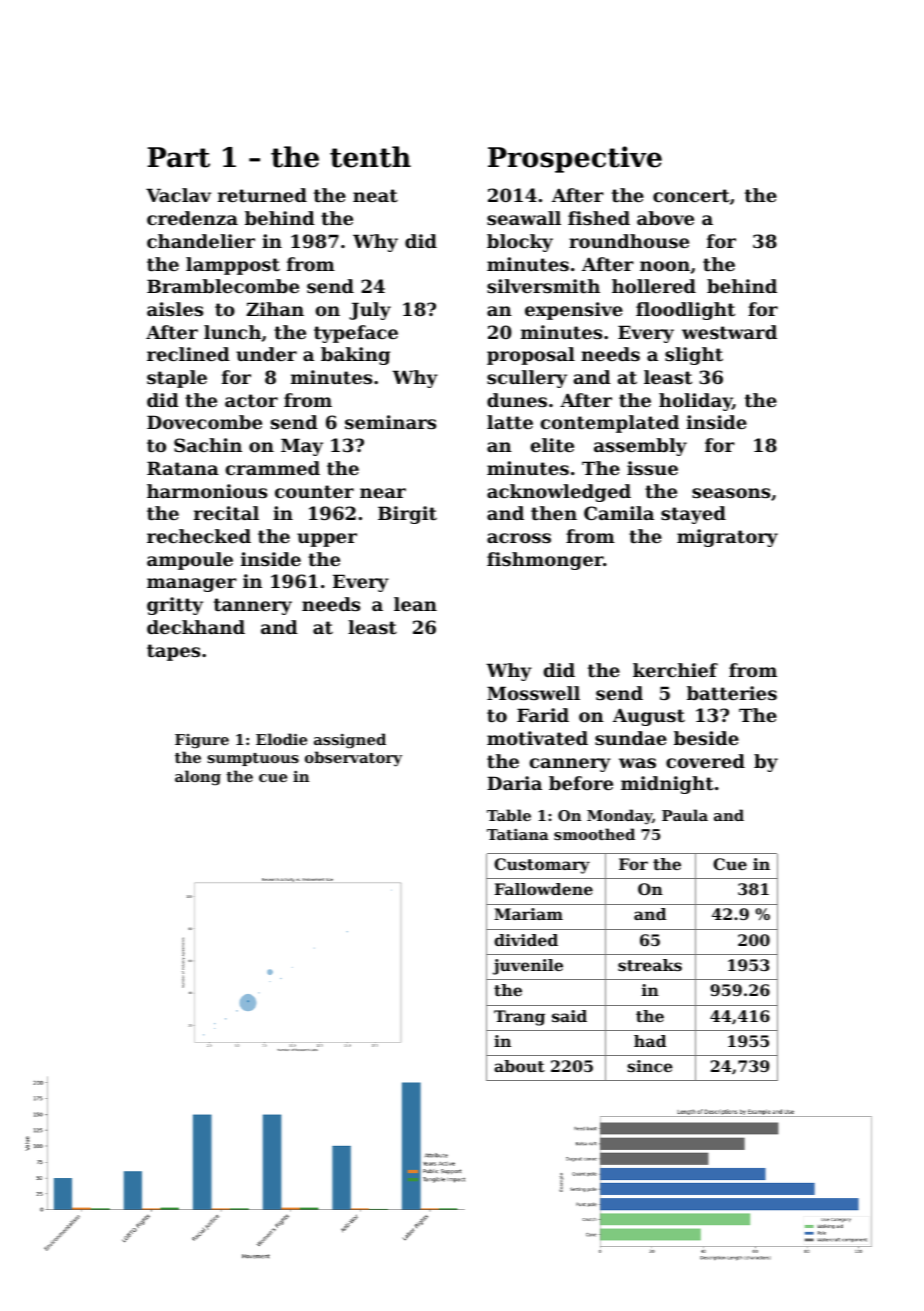 The width and height of the image is (924, 1311). Describe the element at coordinates (599, 218) in the image. I see `fished` at that location.
